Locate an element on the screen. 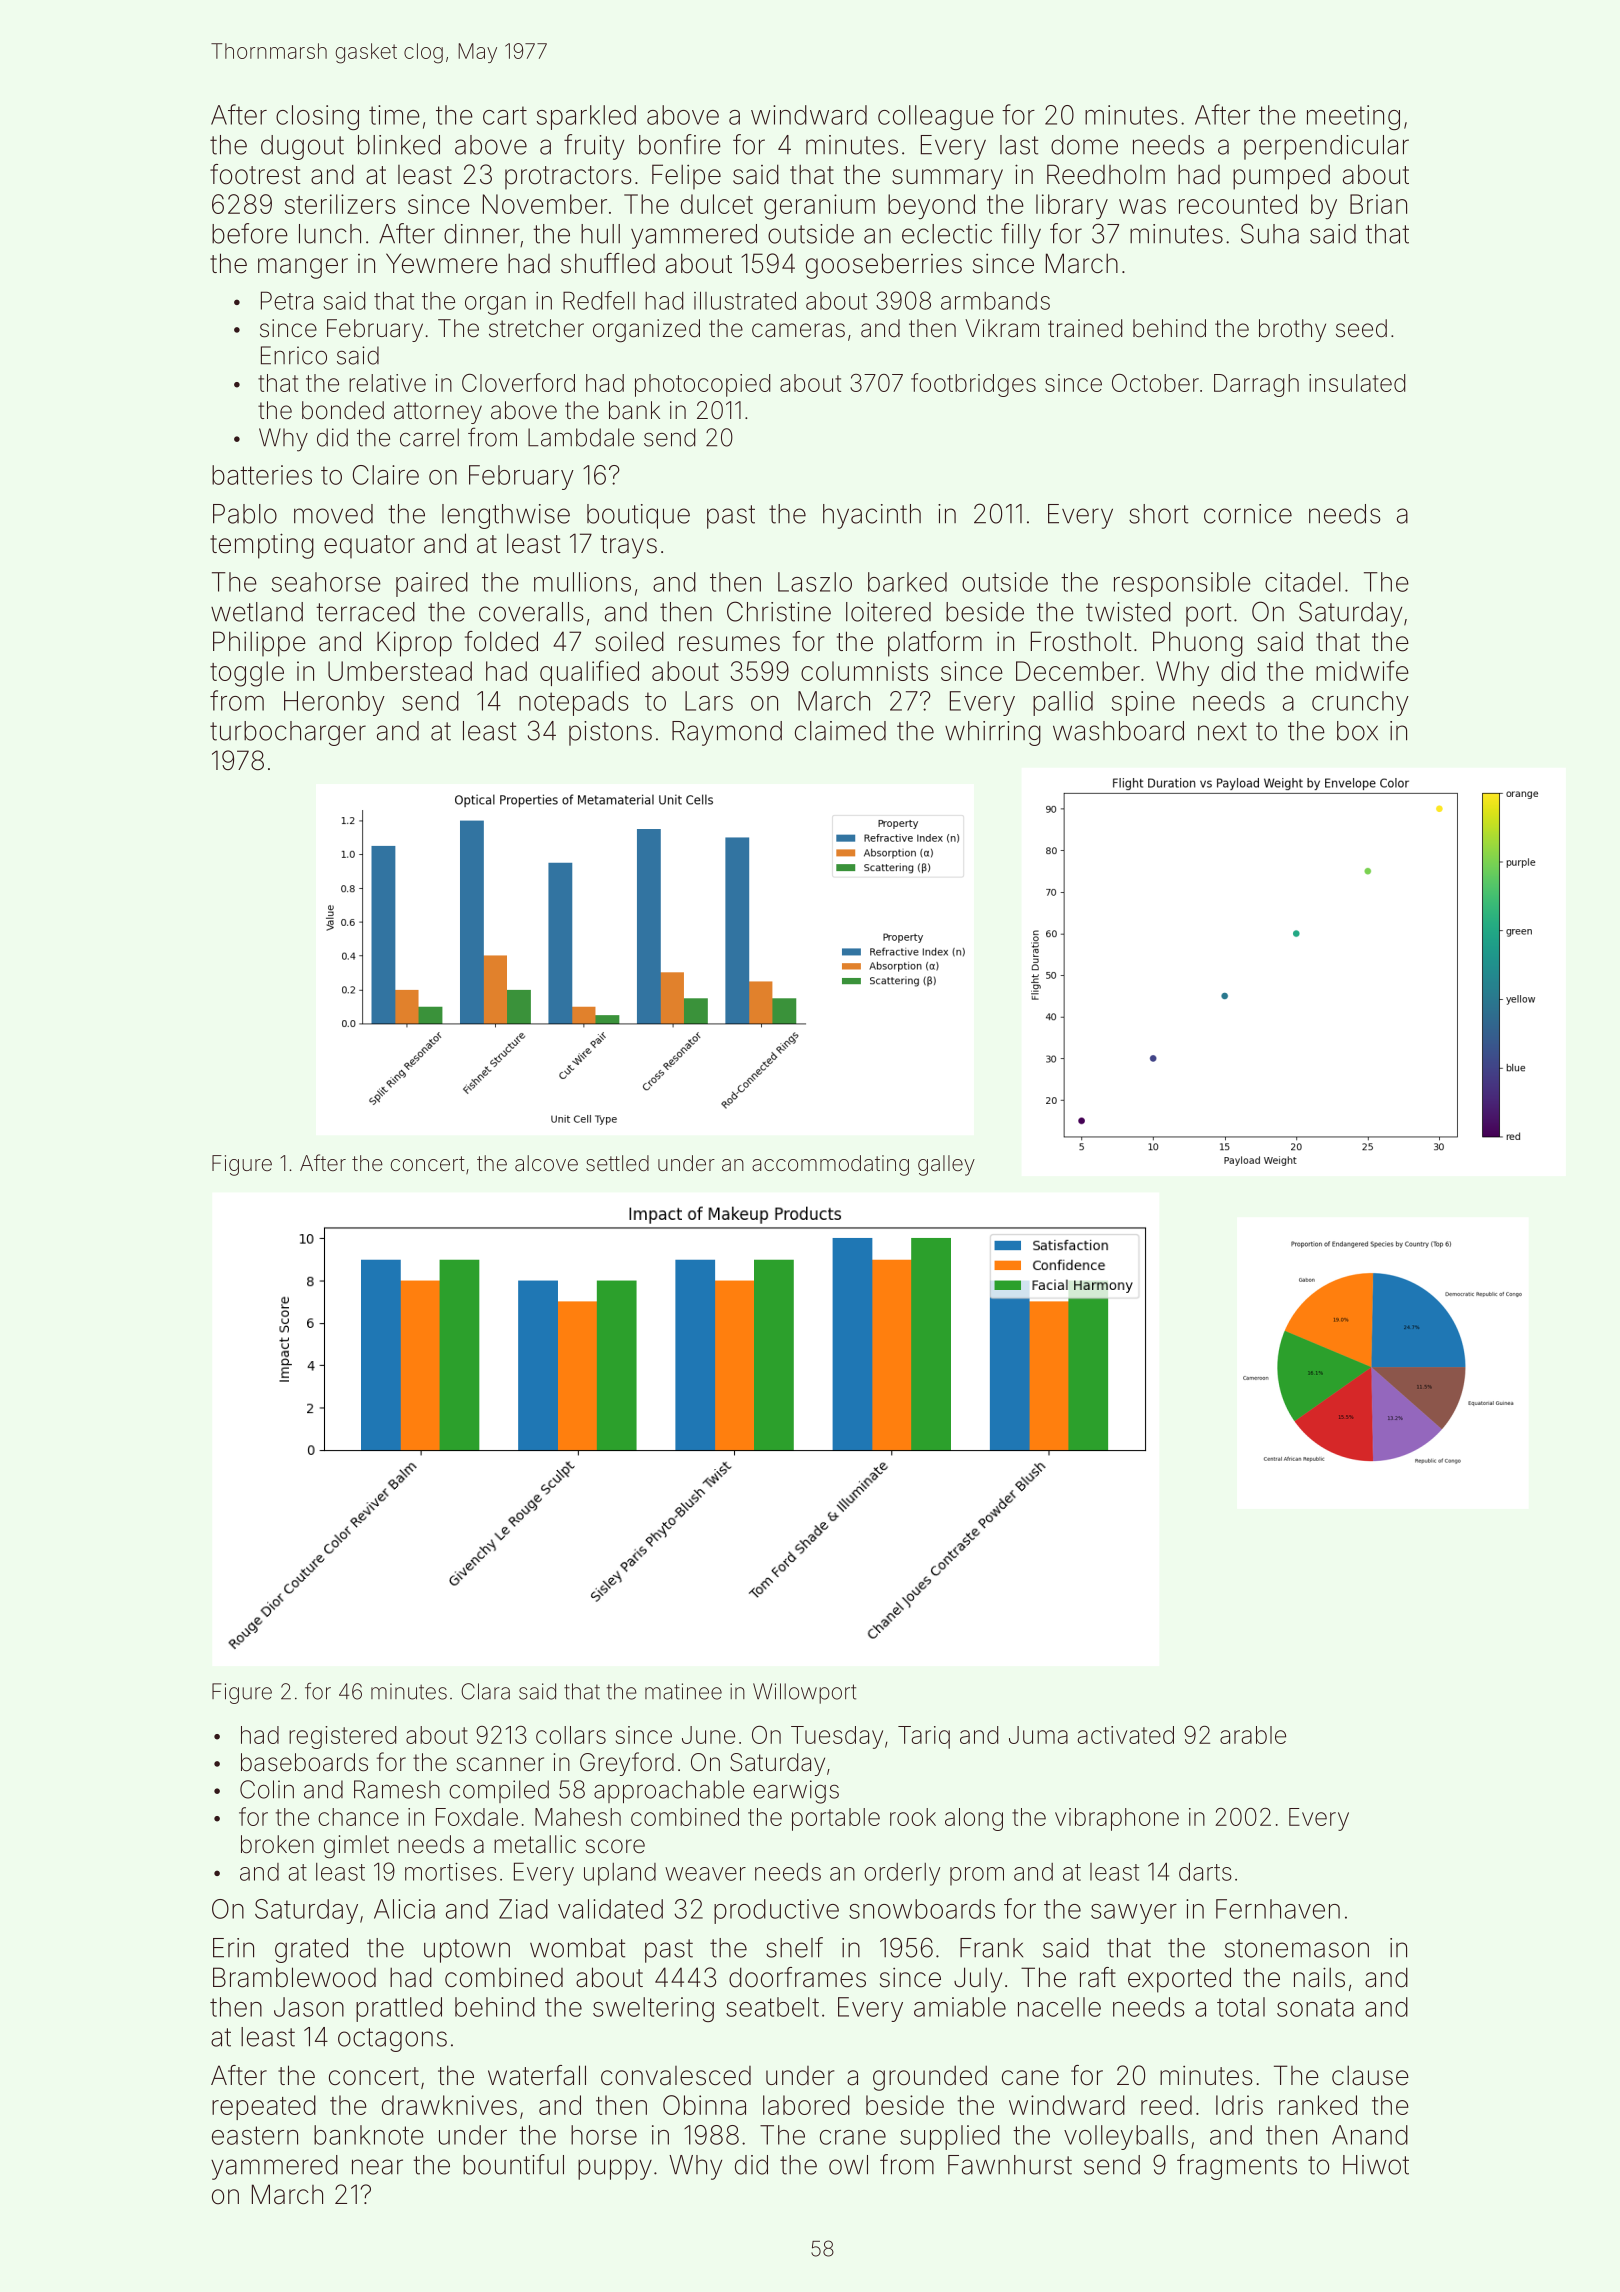  turbocharger is located at coordinates (288, 733).
